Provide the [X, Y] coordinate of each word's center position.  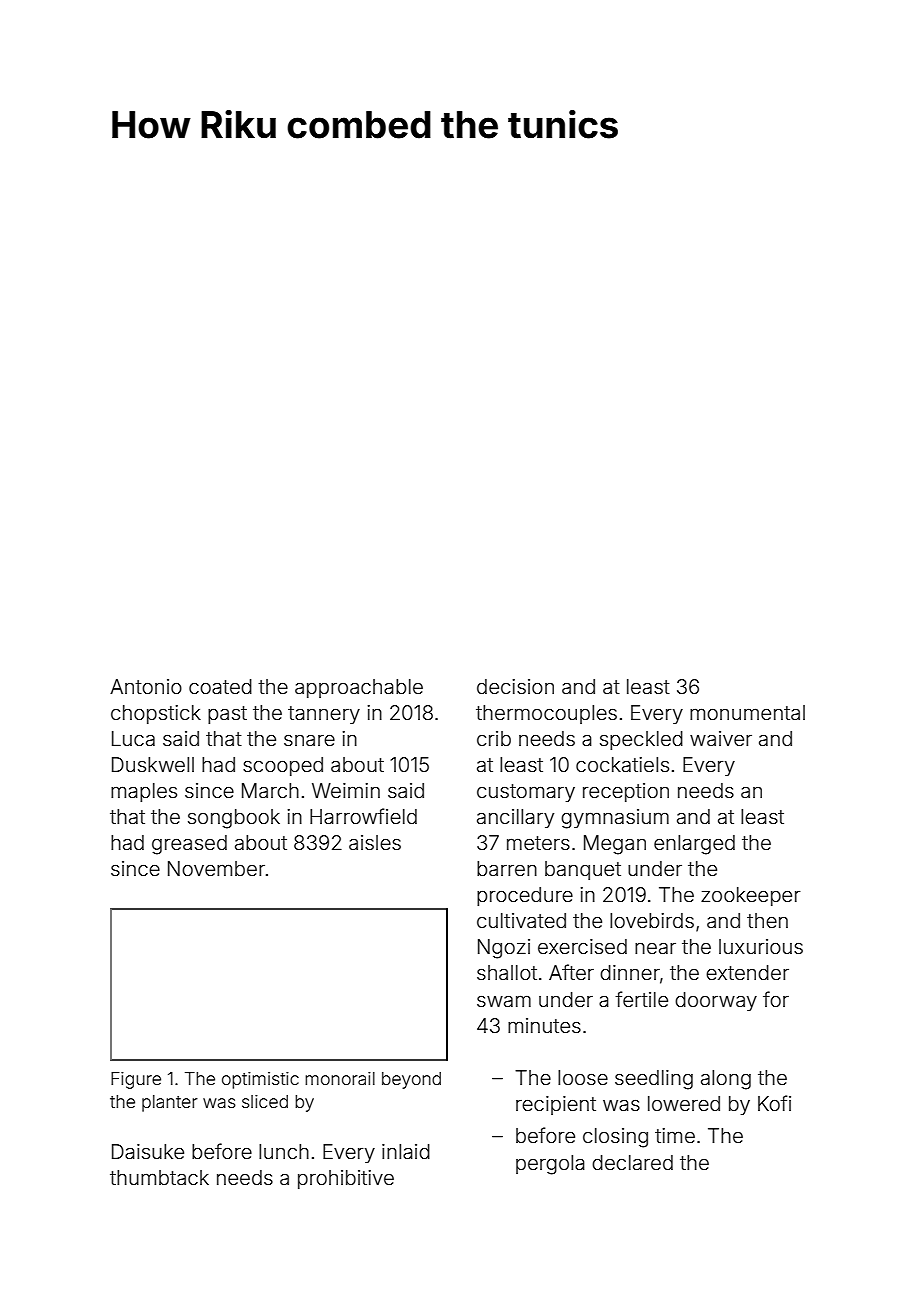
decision [515, 686]
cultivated [521, 920]
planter [170, 1103]
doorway [716, 1001]
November [216, 868]
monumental [747, 712]
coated [220, 686]
